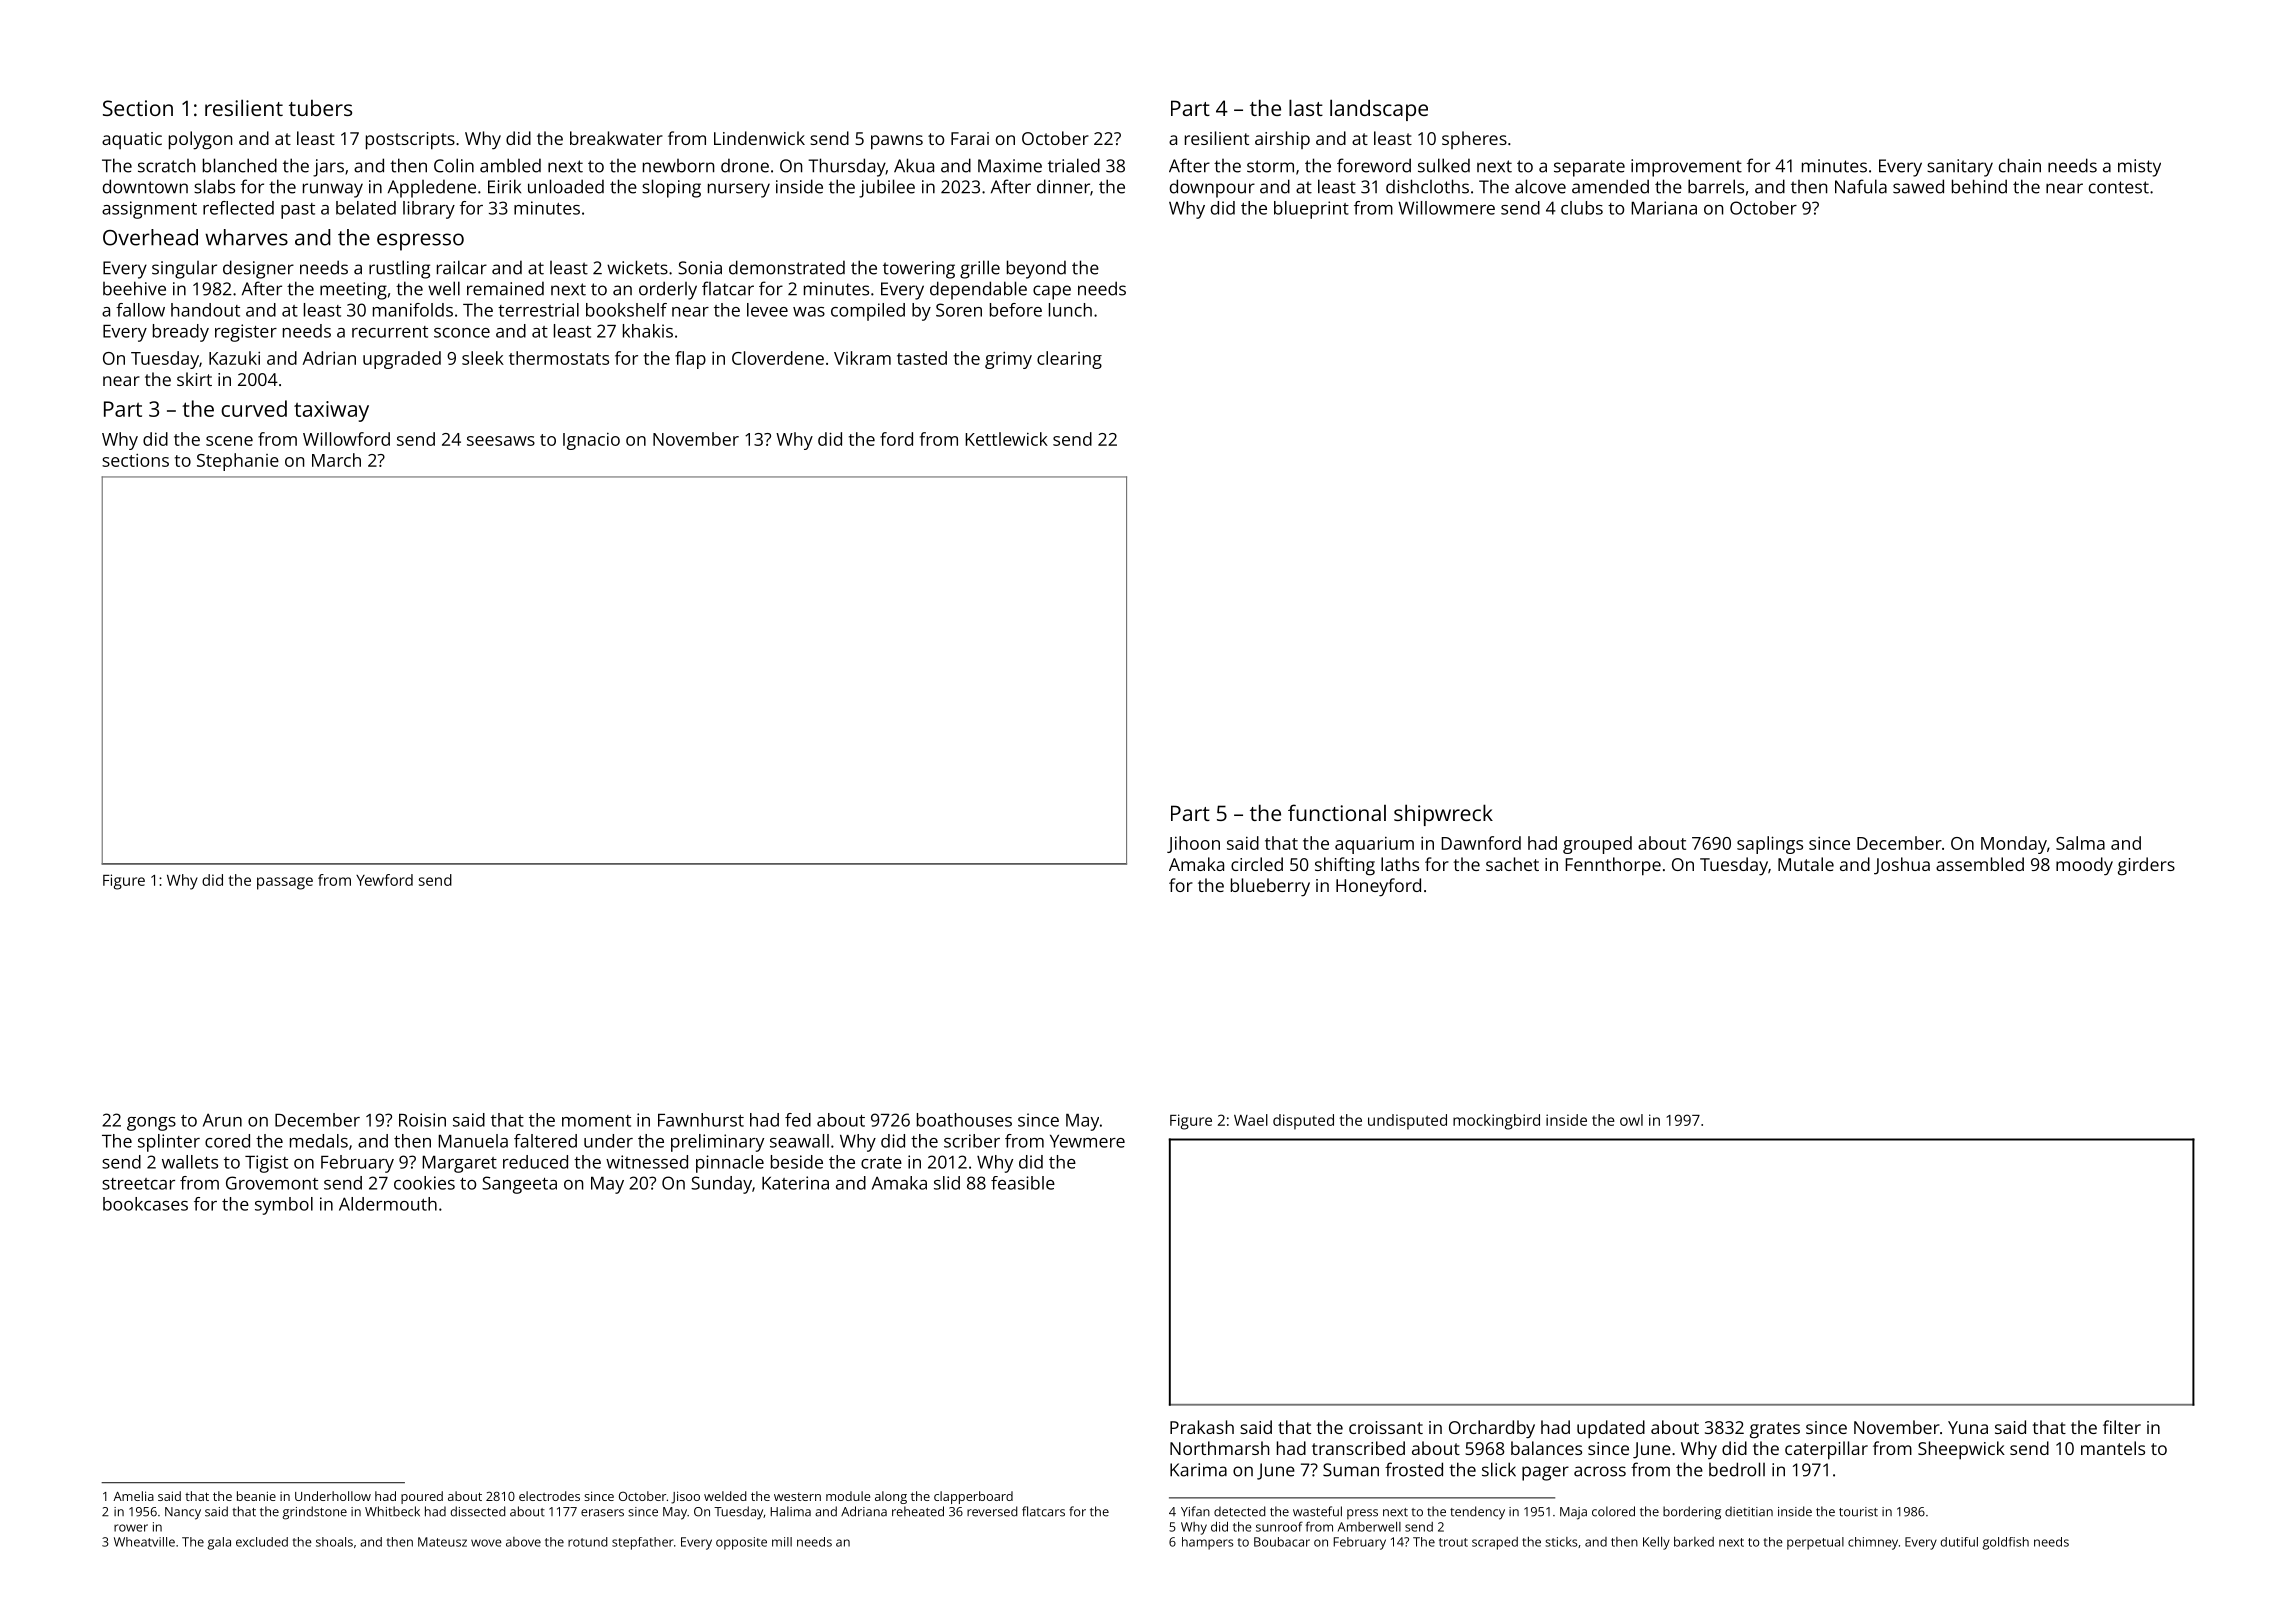 The image size is (2296, 1624). What do you see at coordinates (238, 462) in the screenshot?
I see `Stephanie` at bounding box center [238, 462].
